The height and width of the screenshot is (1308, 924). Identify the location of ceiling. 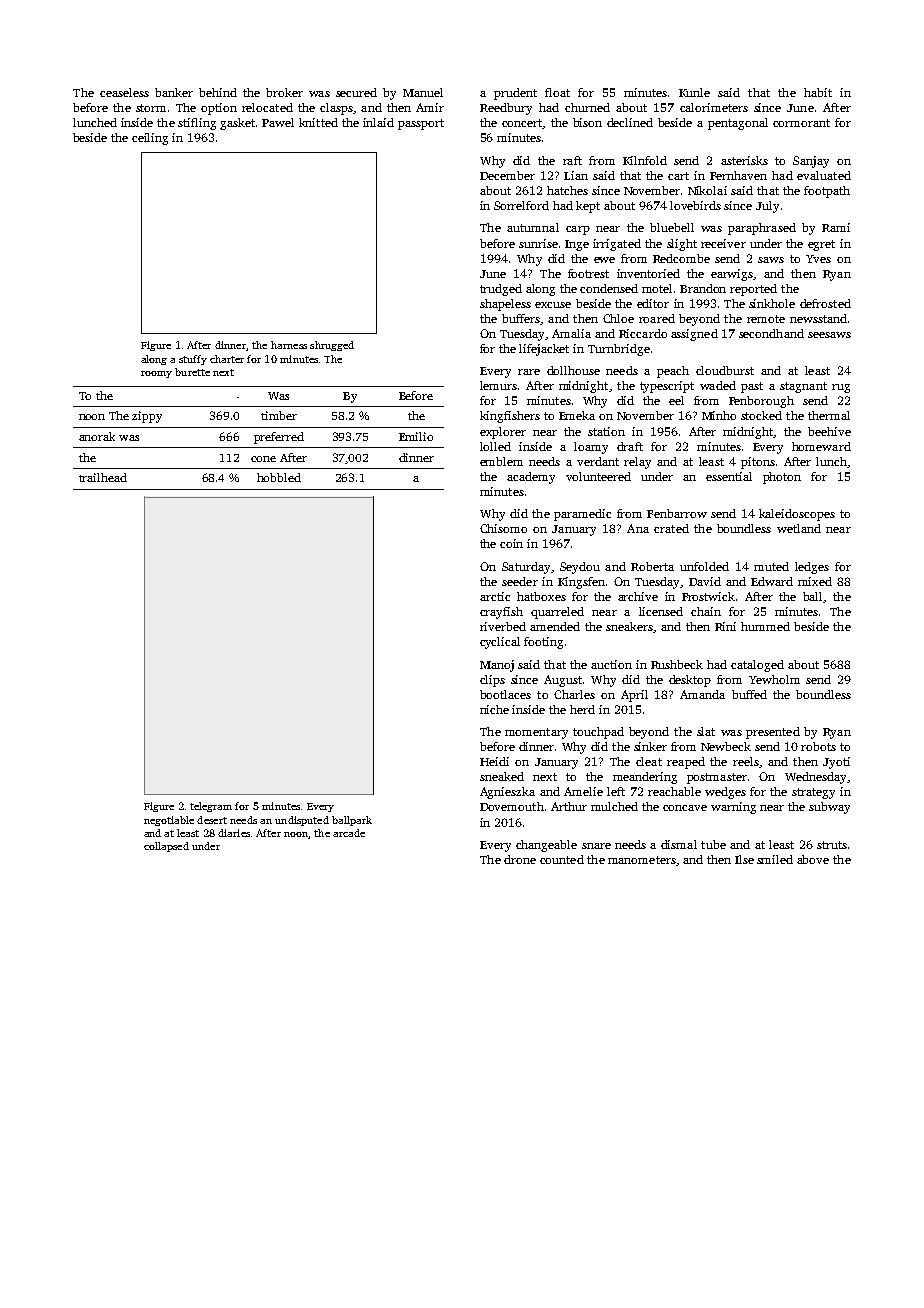
(150, 139).
